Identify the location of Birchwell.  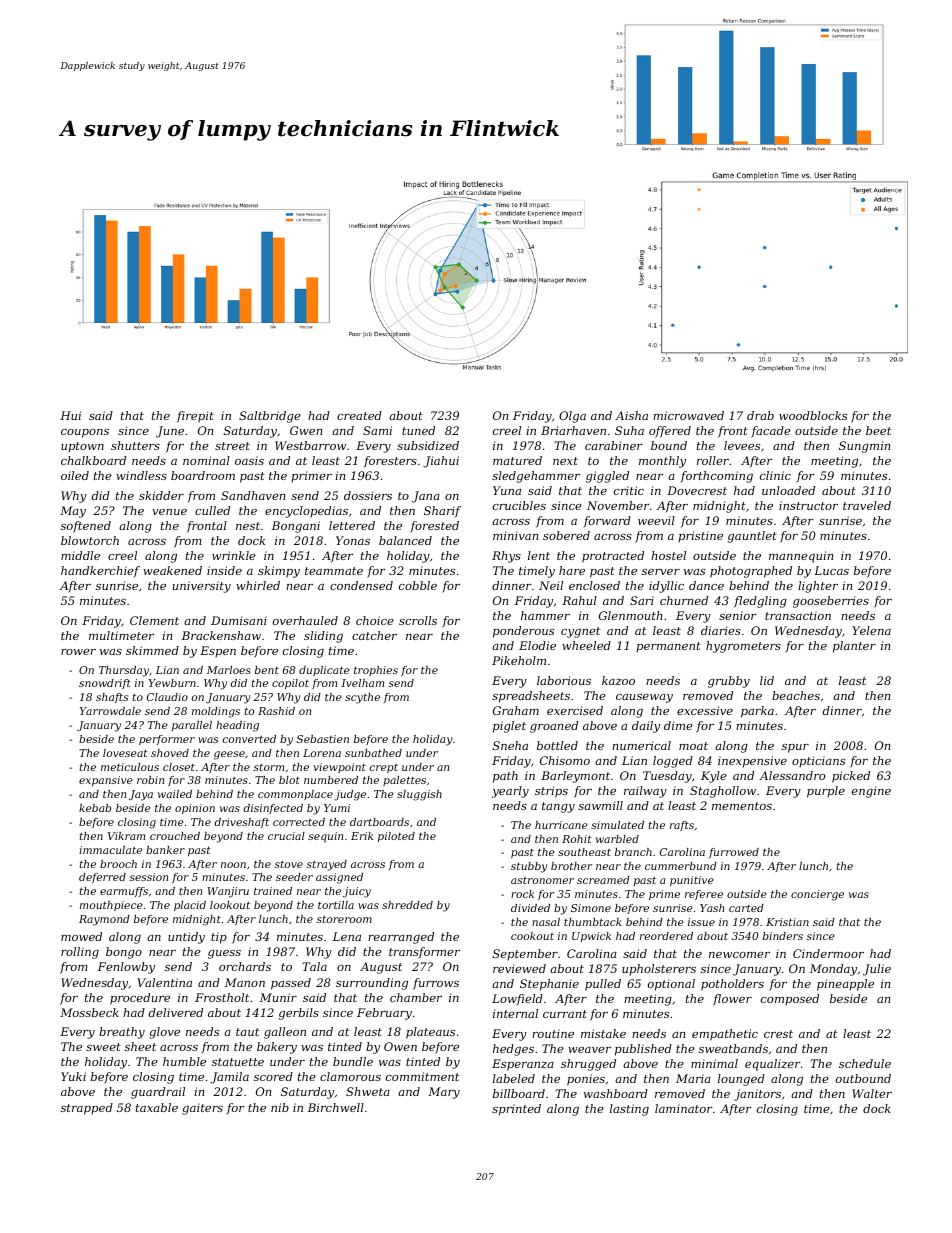
(336, 1107).
